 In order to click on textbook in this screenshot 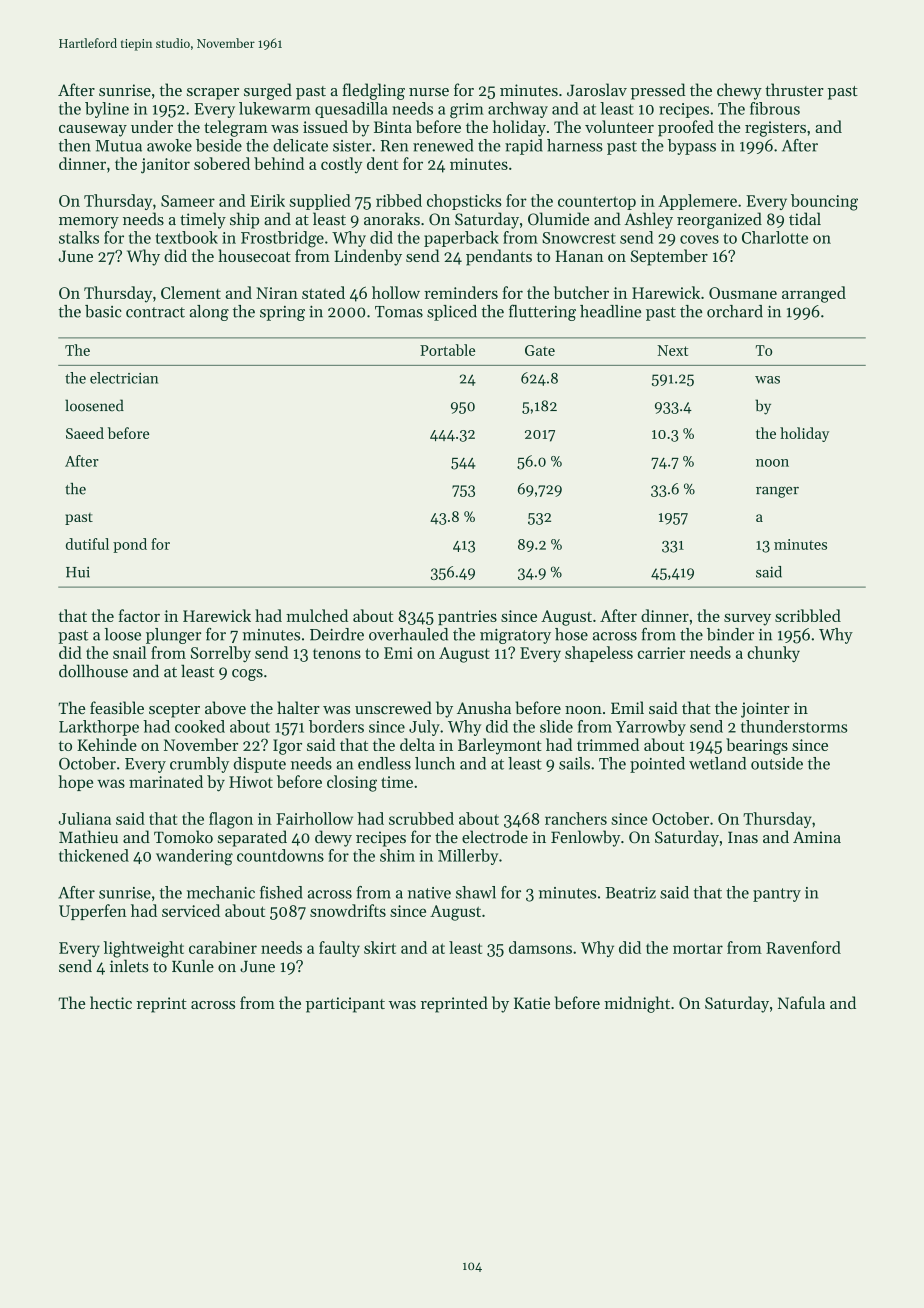, I will do `click(187, 237)`.
